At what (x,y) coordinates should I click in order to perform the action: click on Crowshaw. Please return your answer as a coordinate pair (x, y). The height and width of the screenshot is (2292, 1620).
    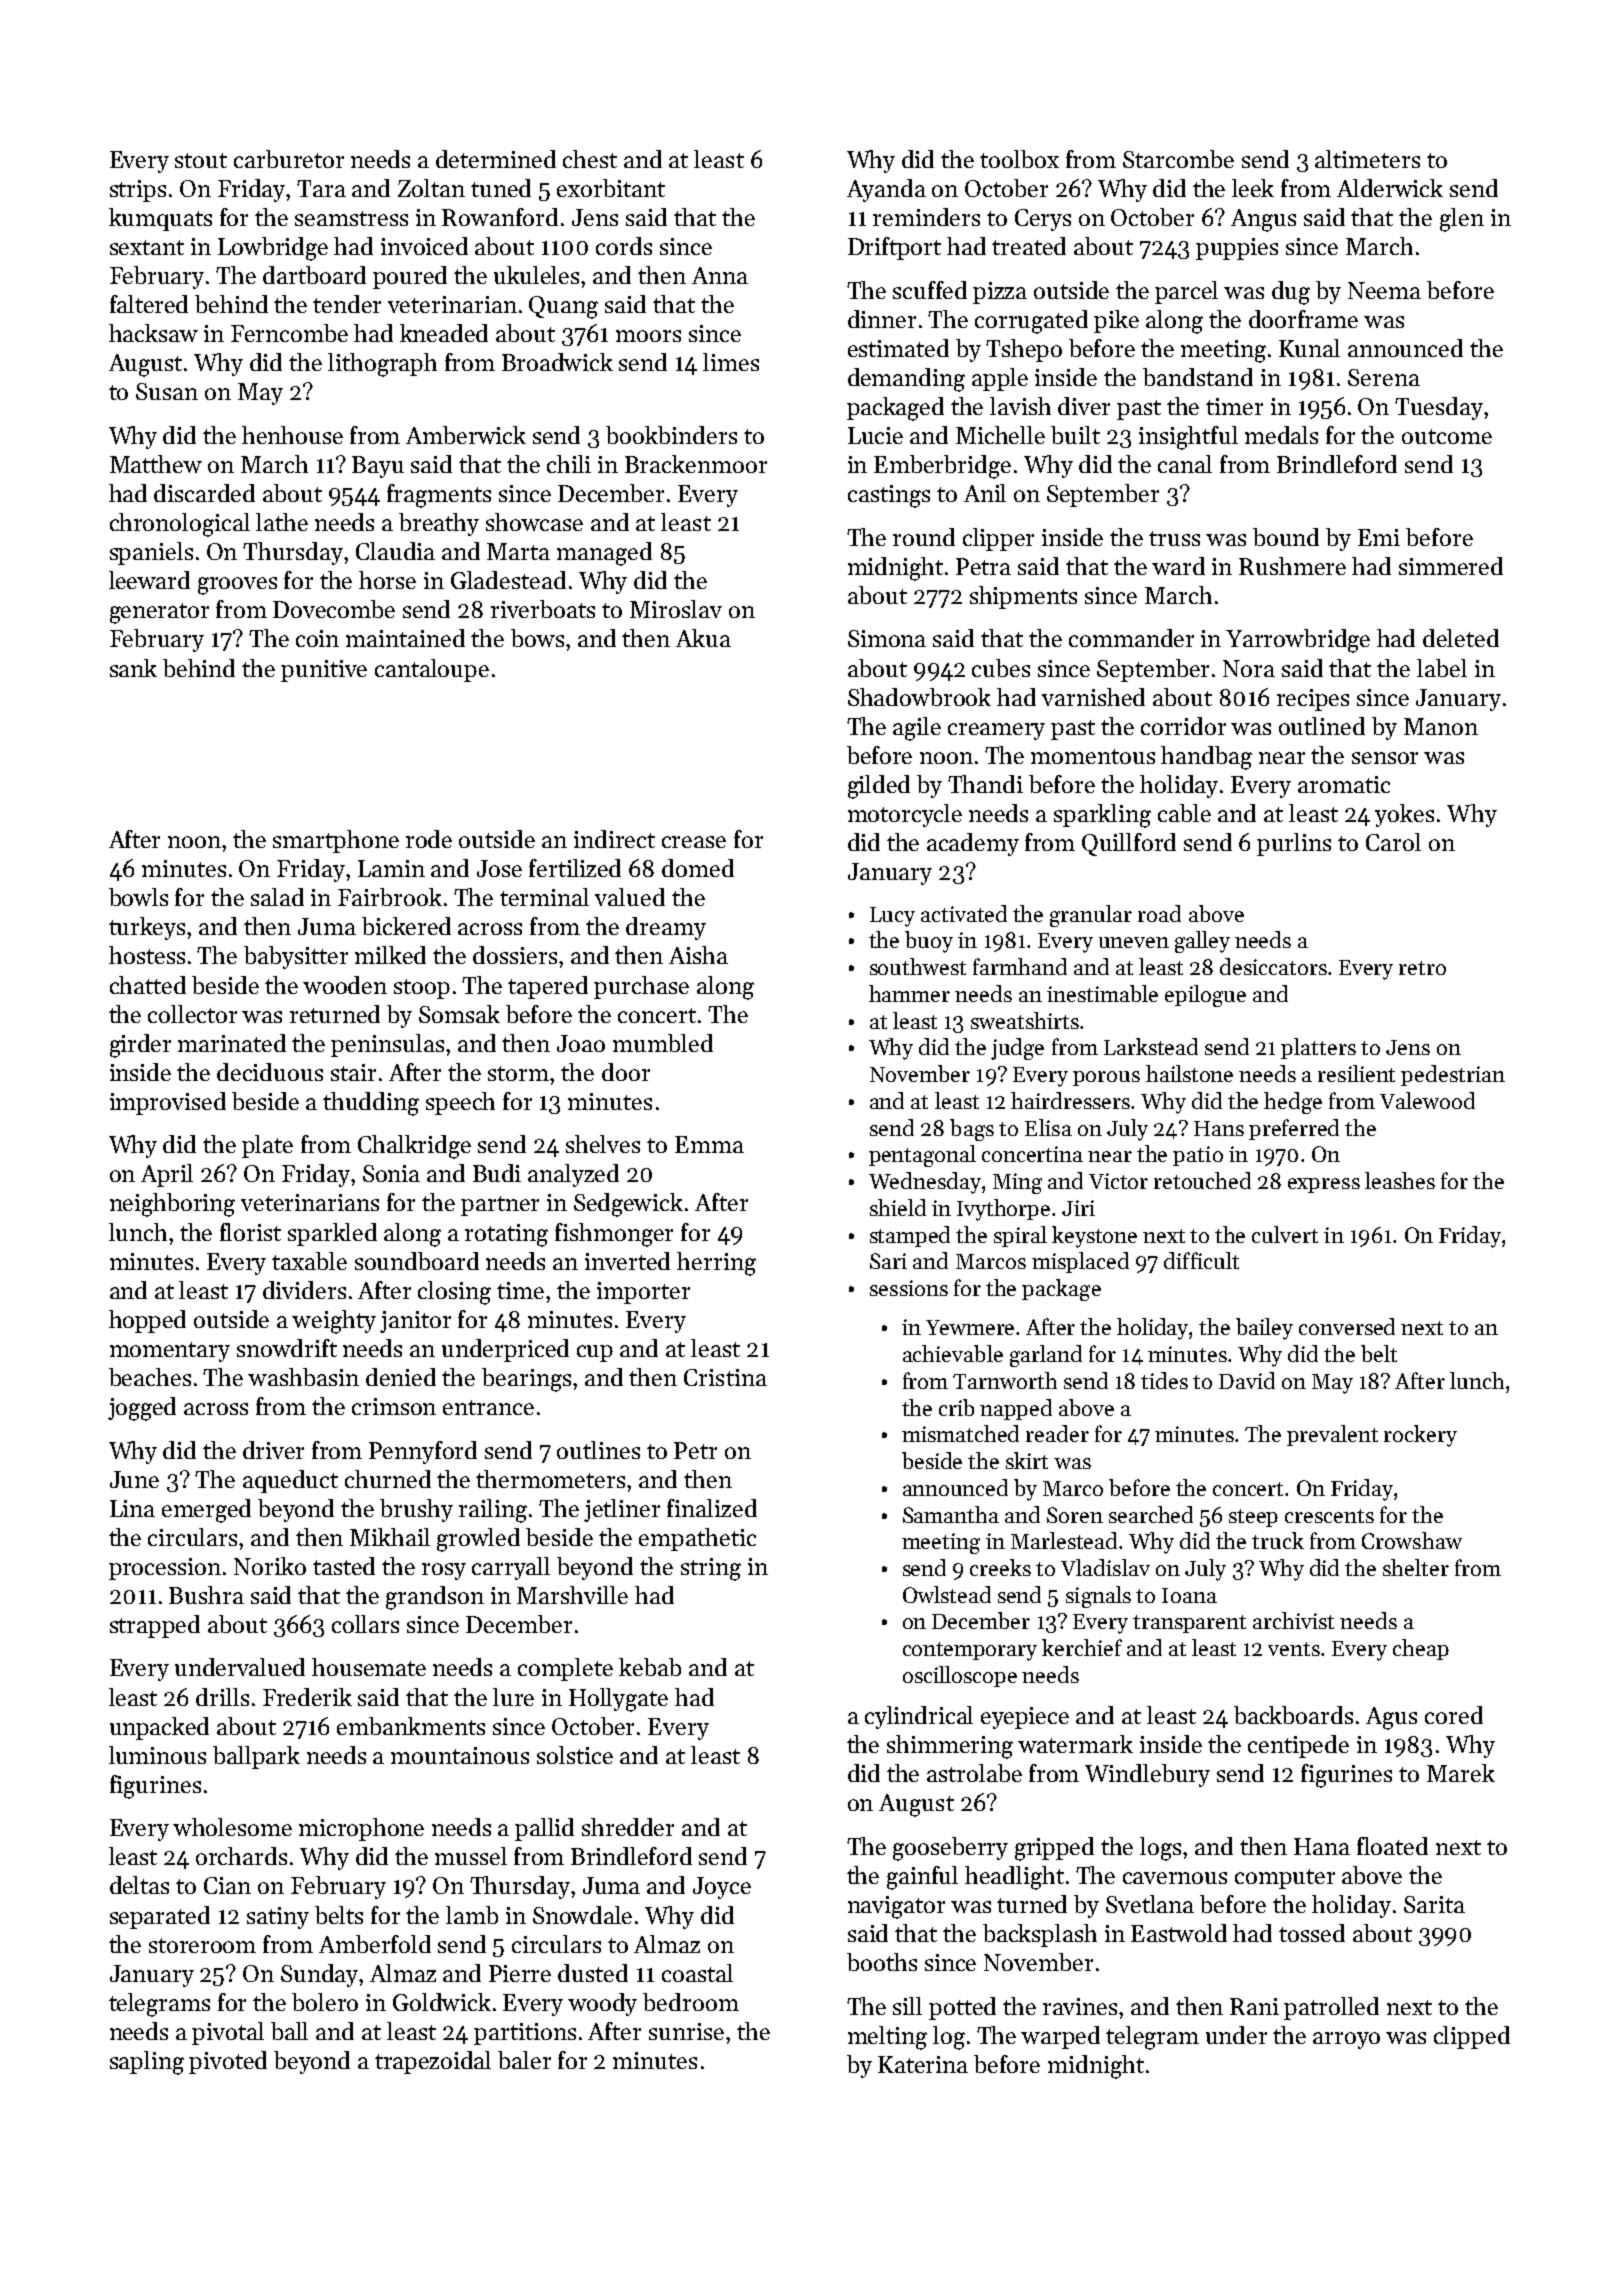
    Looking at the image, I should click on (1412, 1540).
